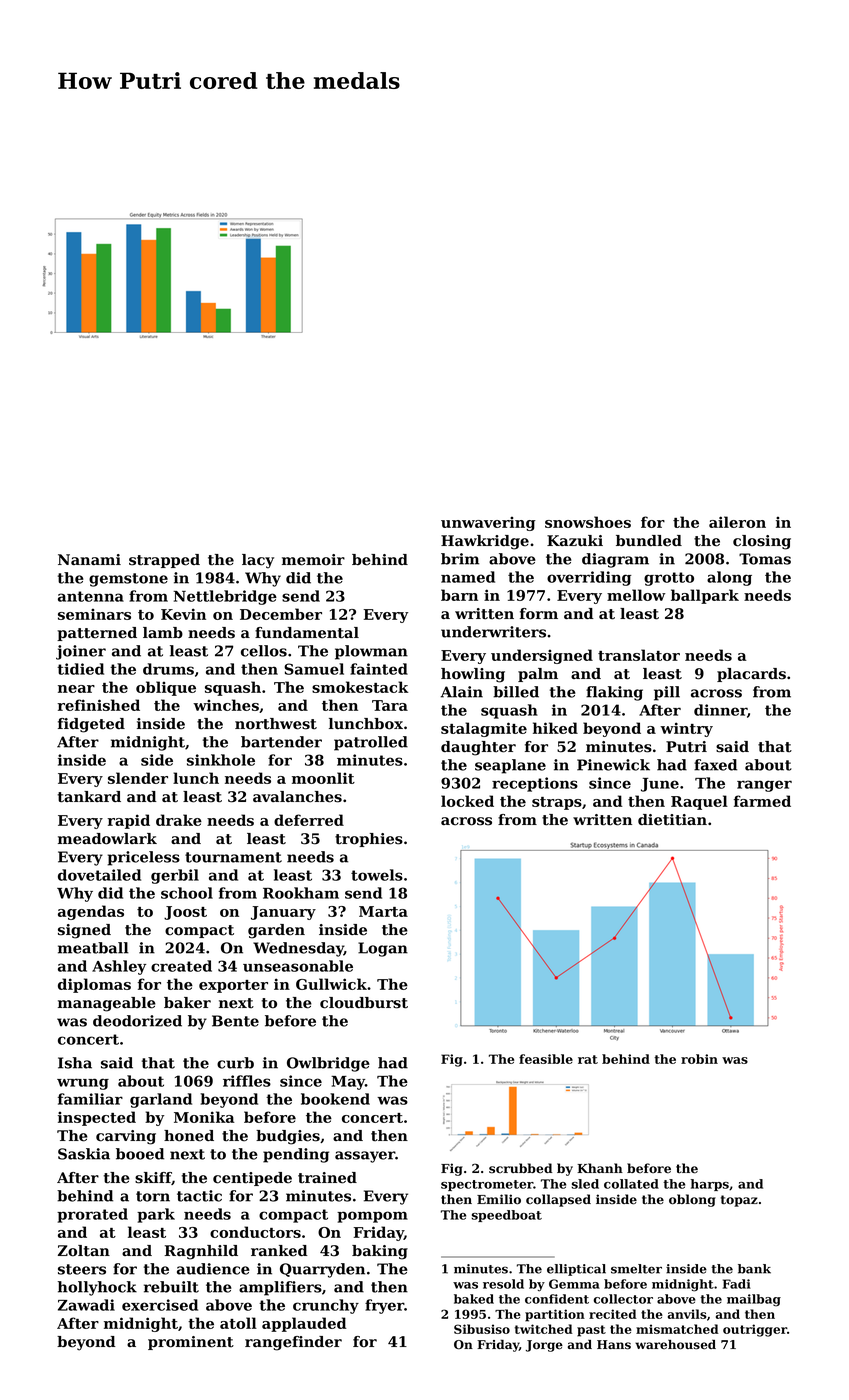 This page has height=1400, width=849. I want to click on Pinewick, so click(613, 765).
